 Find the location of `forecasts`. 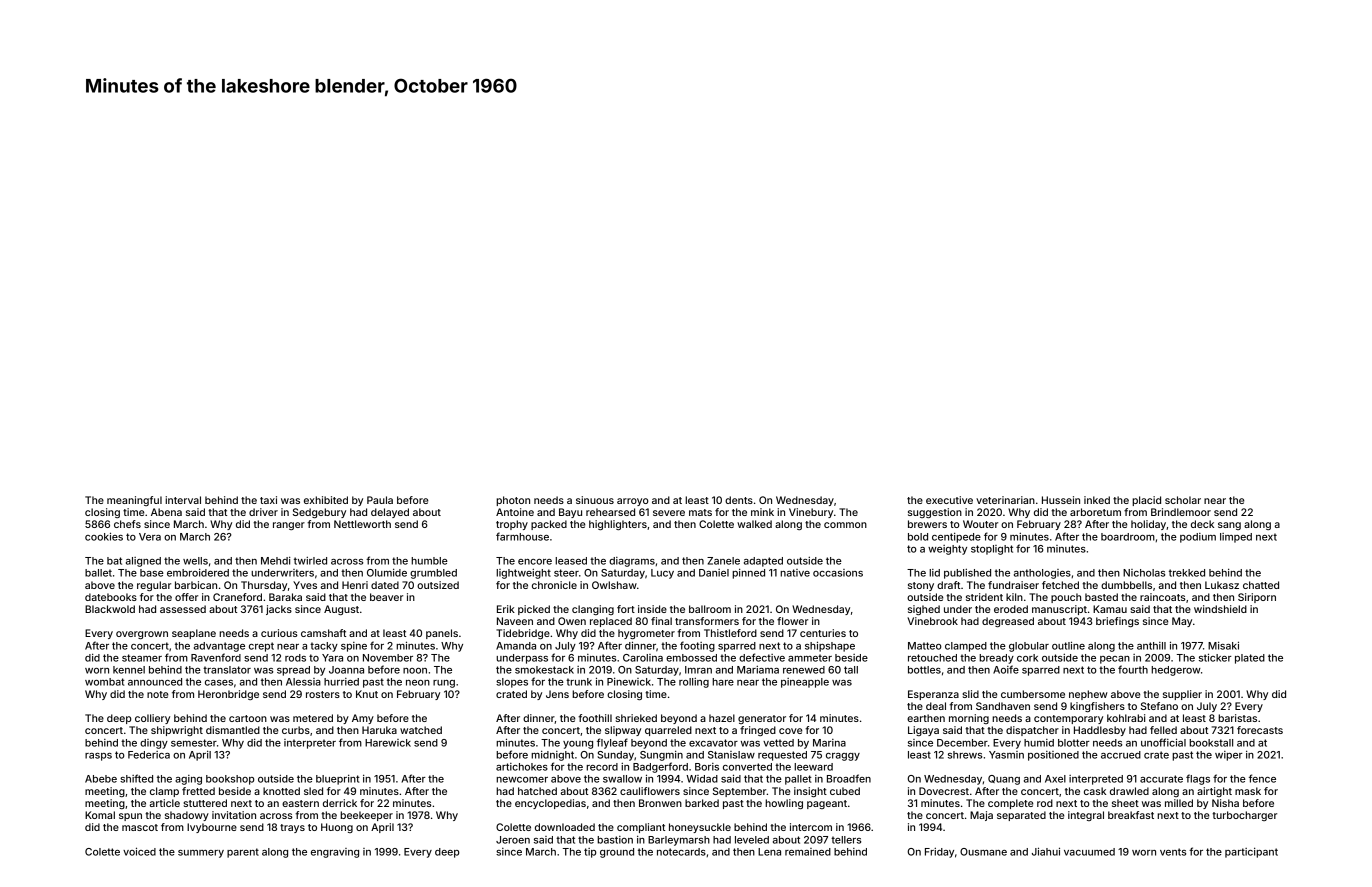

forecasts is located at coordinates (1260, 730).
